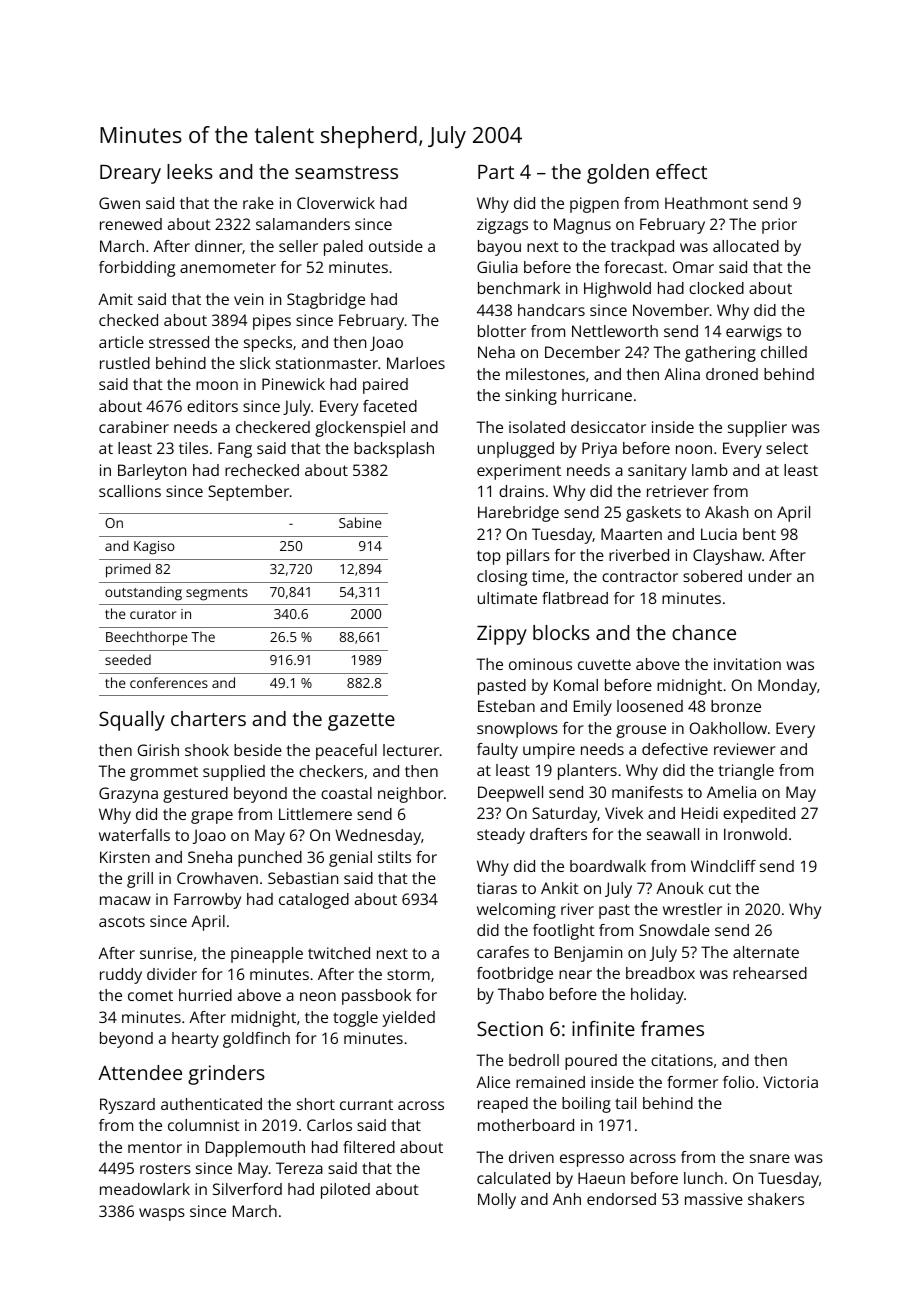 This document has width=924, height=1308. What do you see at coordinates (346, 752) in the document?
I see `peaceful` at bounding box center [346, 752].
